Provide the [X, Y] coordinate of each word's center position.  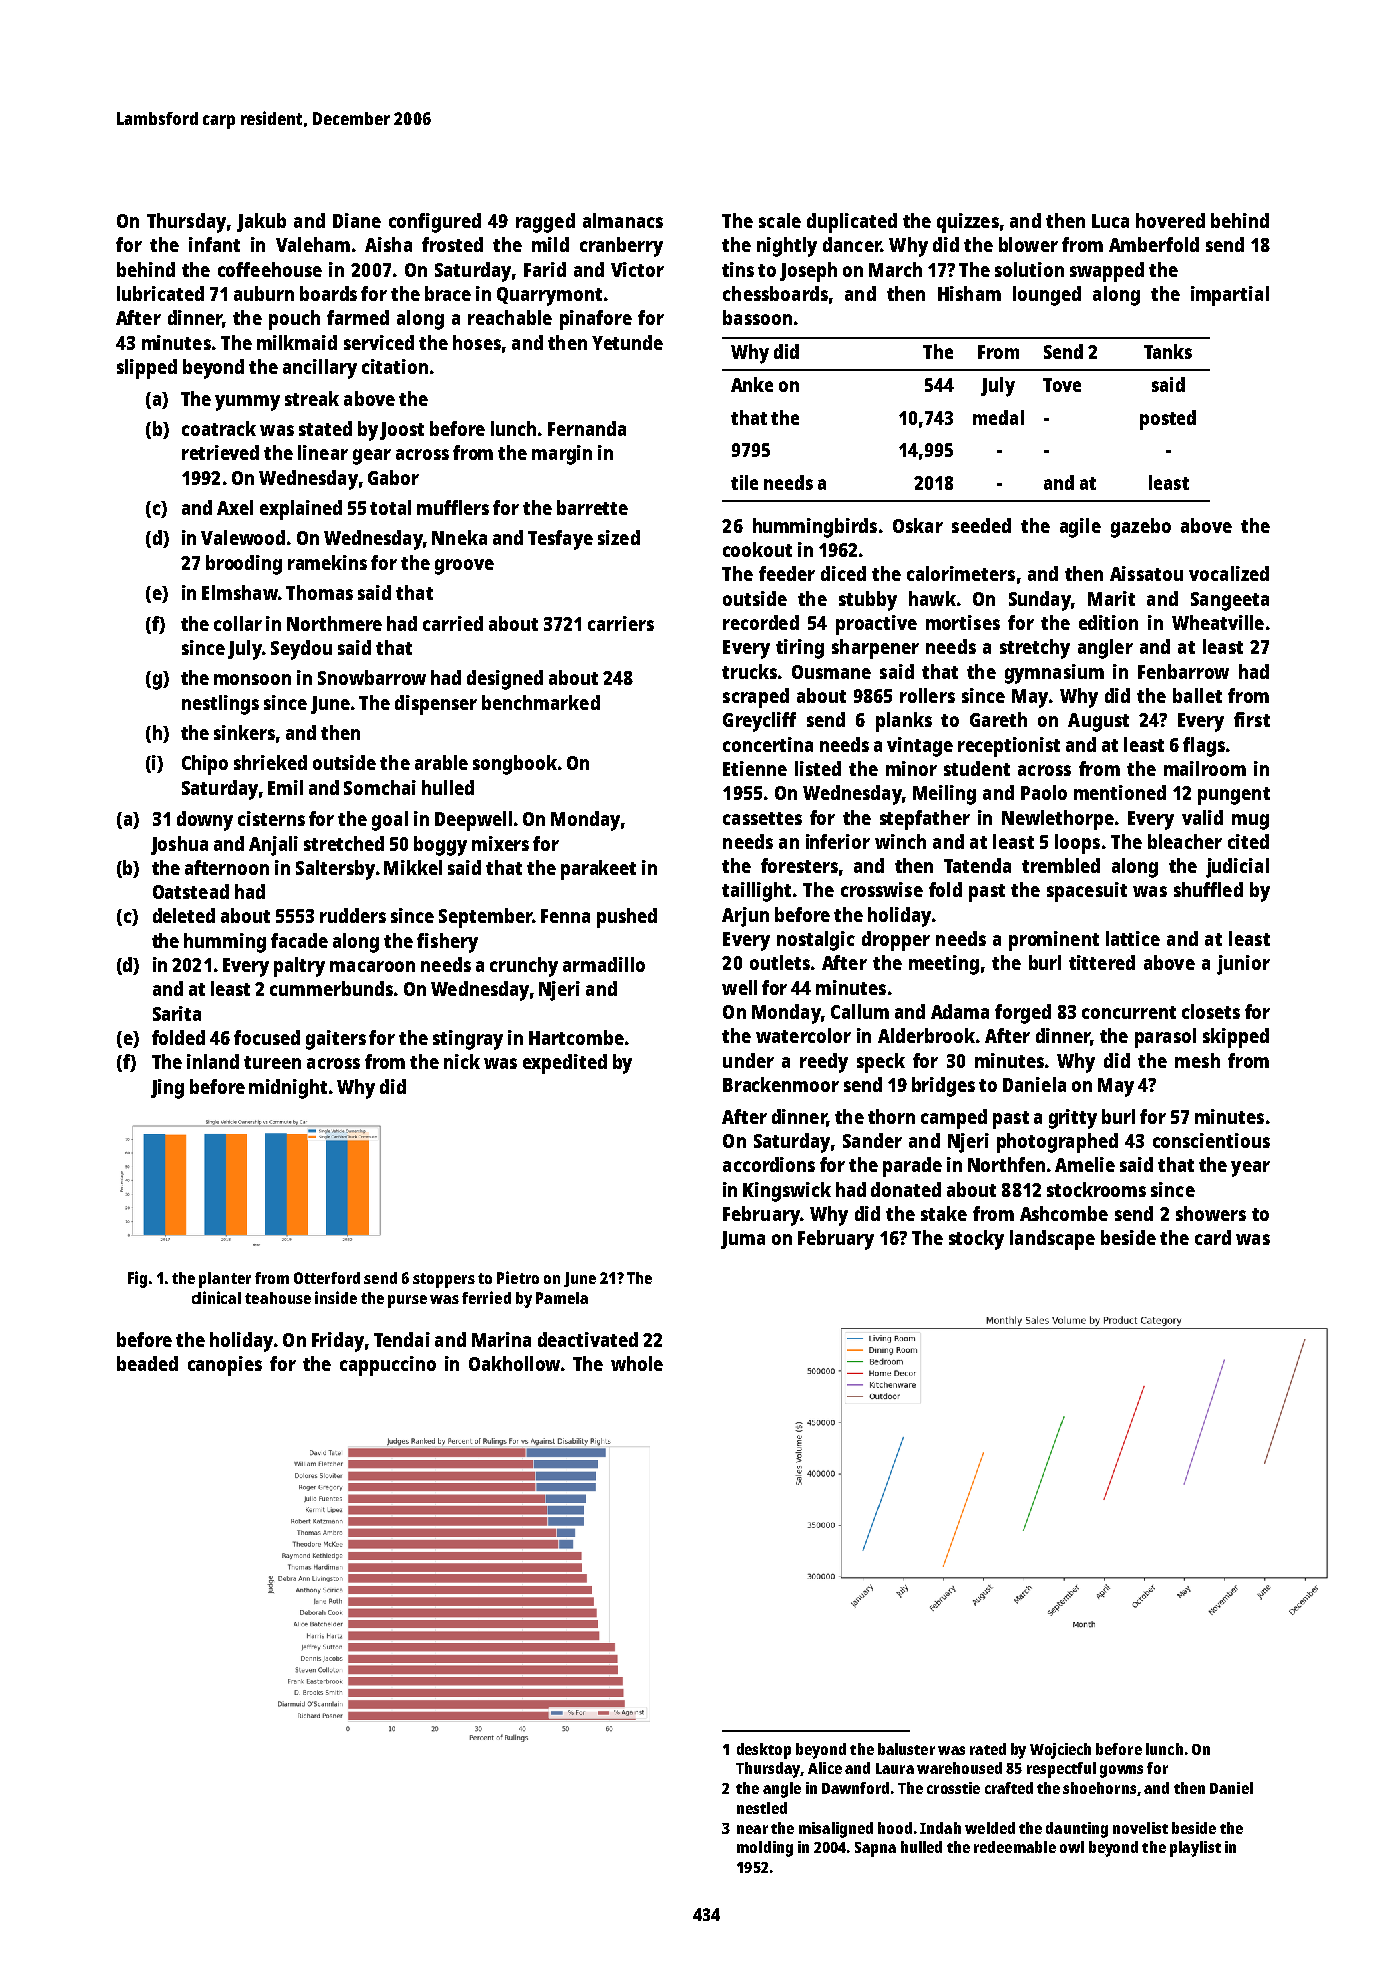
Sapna [875, 1849]
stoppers [444, 1280]
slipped [147, 369]
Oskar [918, 525]
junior [1243, 965]
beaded [147, 1363]
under [748, 1060]
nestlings [220, 705]
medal [998, 417]
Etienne [755, 768]
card [1213, 1237]
